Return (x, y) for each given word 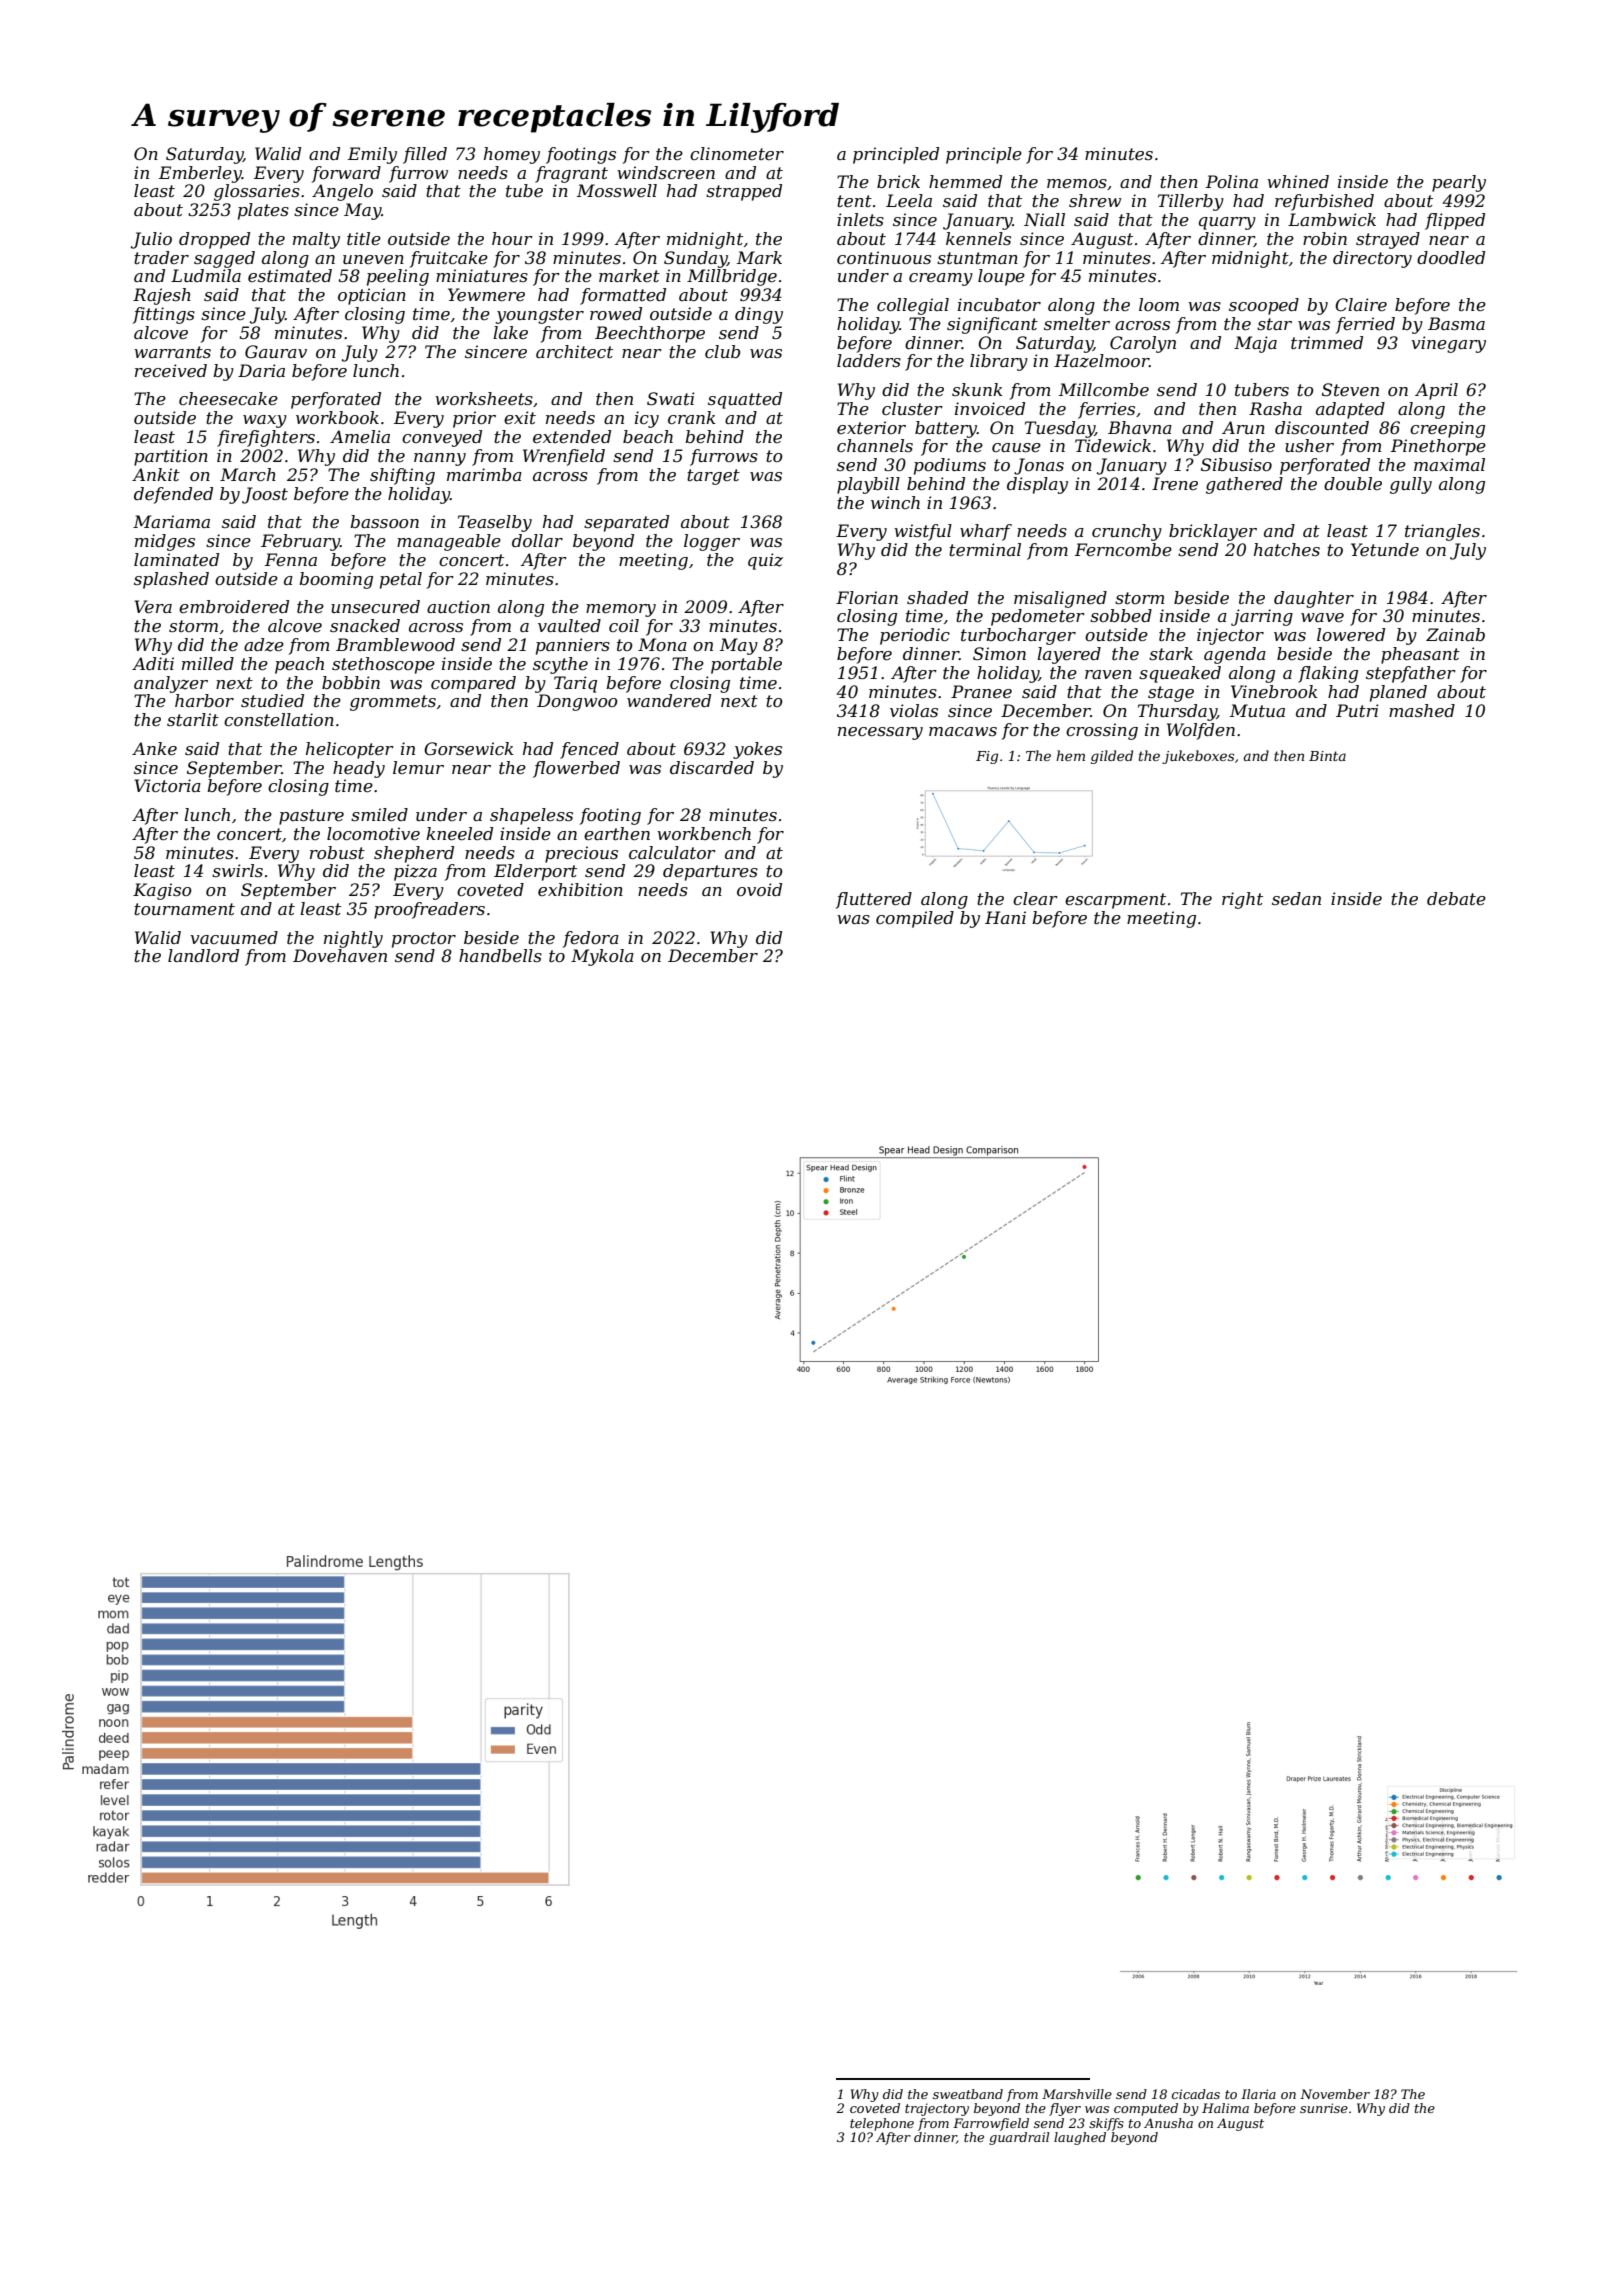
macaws (963, 731)
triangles (1442, 532)
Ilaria (1258, 2094)
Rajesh (162, 296)
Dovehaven (340, 955)
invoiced (990, 408)
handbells (500, 955)
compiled (915, 919)
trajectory (937, 2109)
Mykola (602, 957)
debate (1456, 898)
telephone (882, 2124)
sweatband (968, 2094)
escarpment (1115, 901)
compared (473, 684)
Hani (1005, 917)
